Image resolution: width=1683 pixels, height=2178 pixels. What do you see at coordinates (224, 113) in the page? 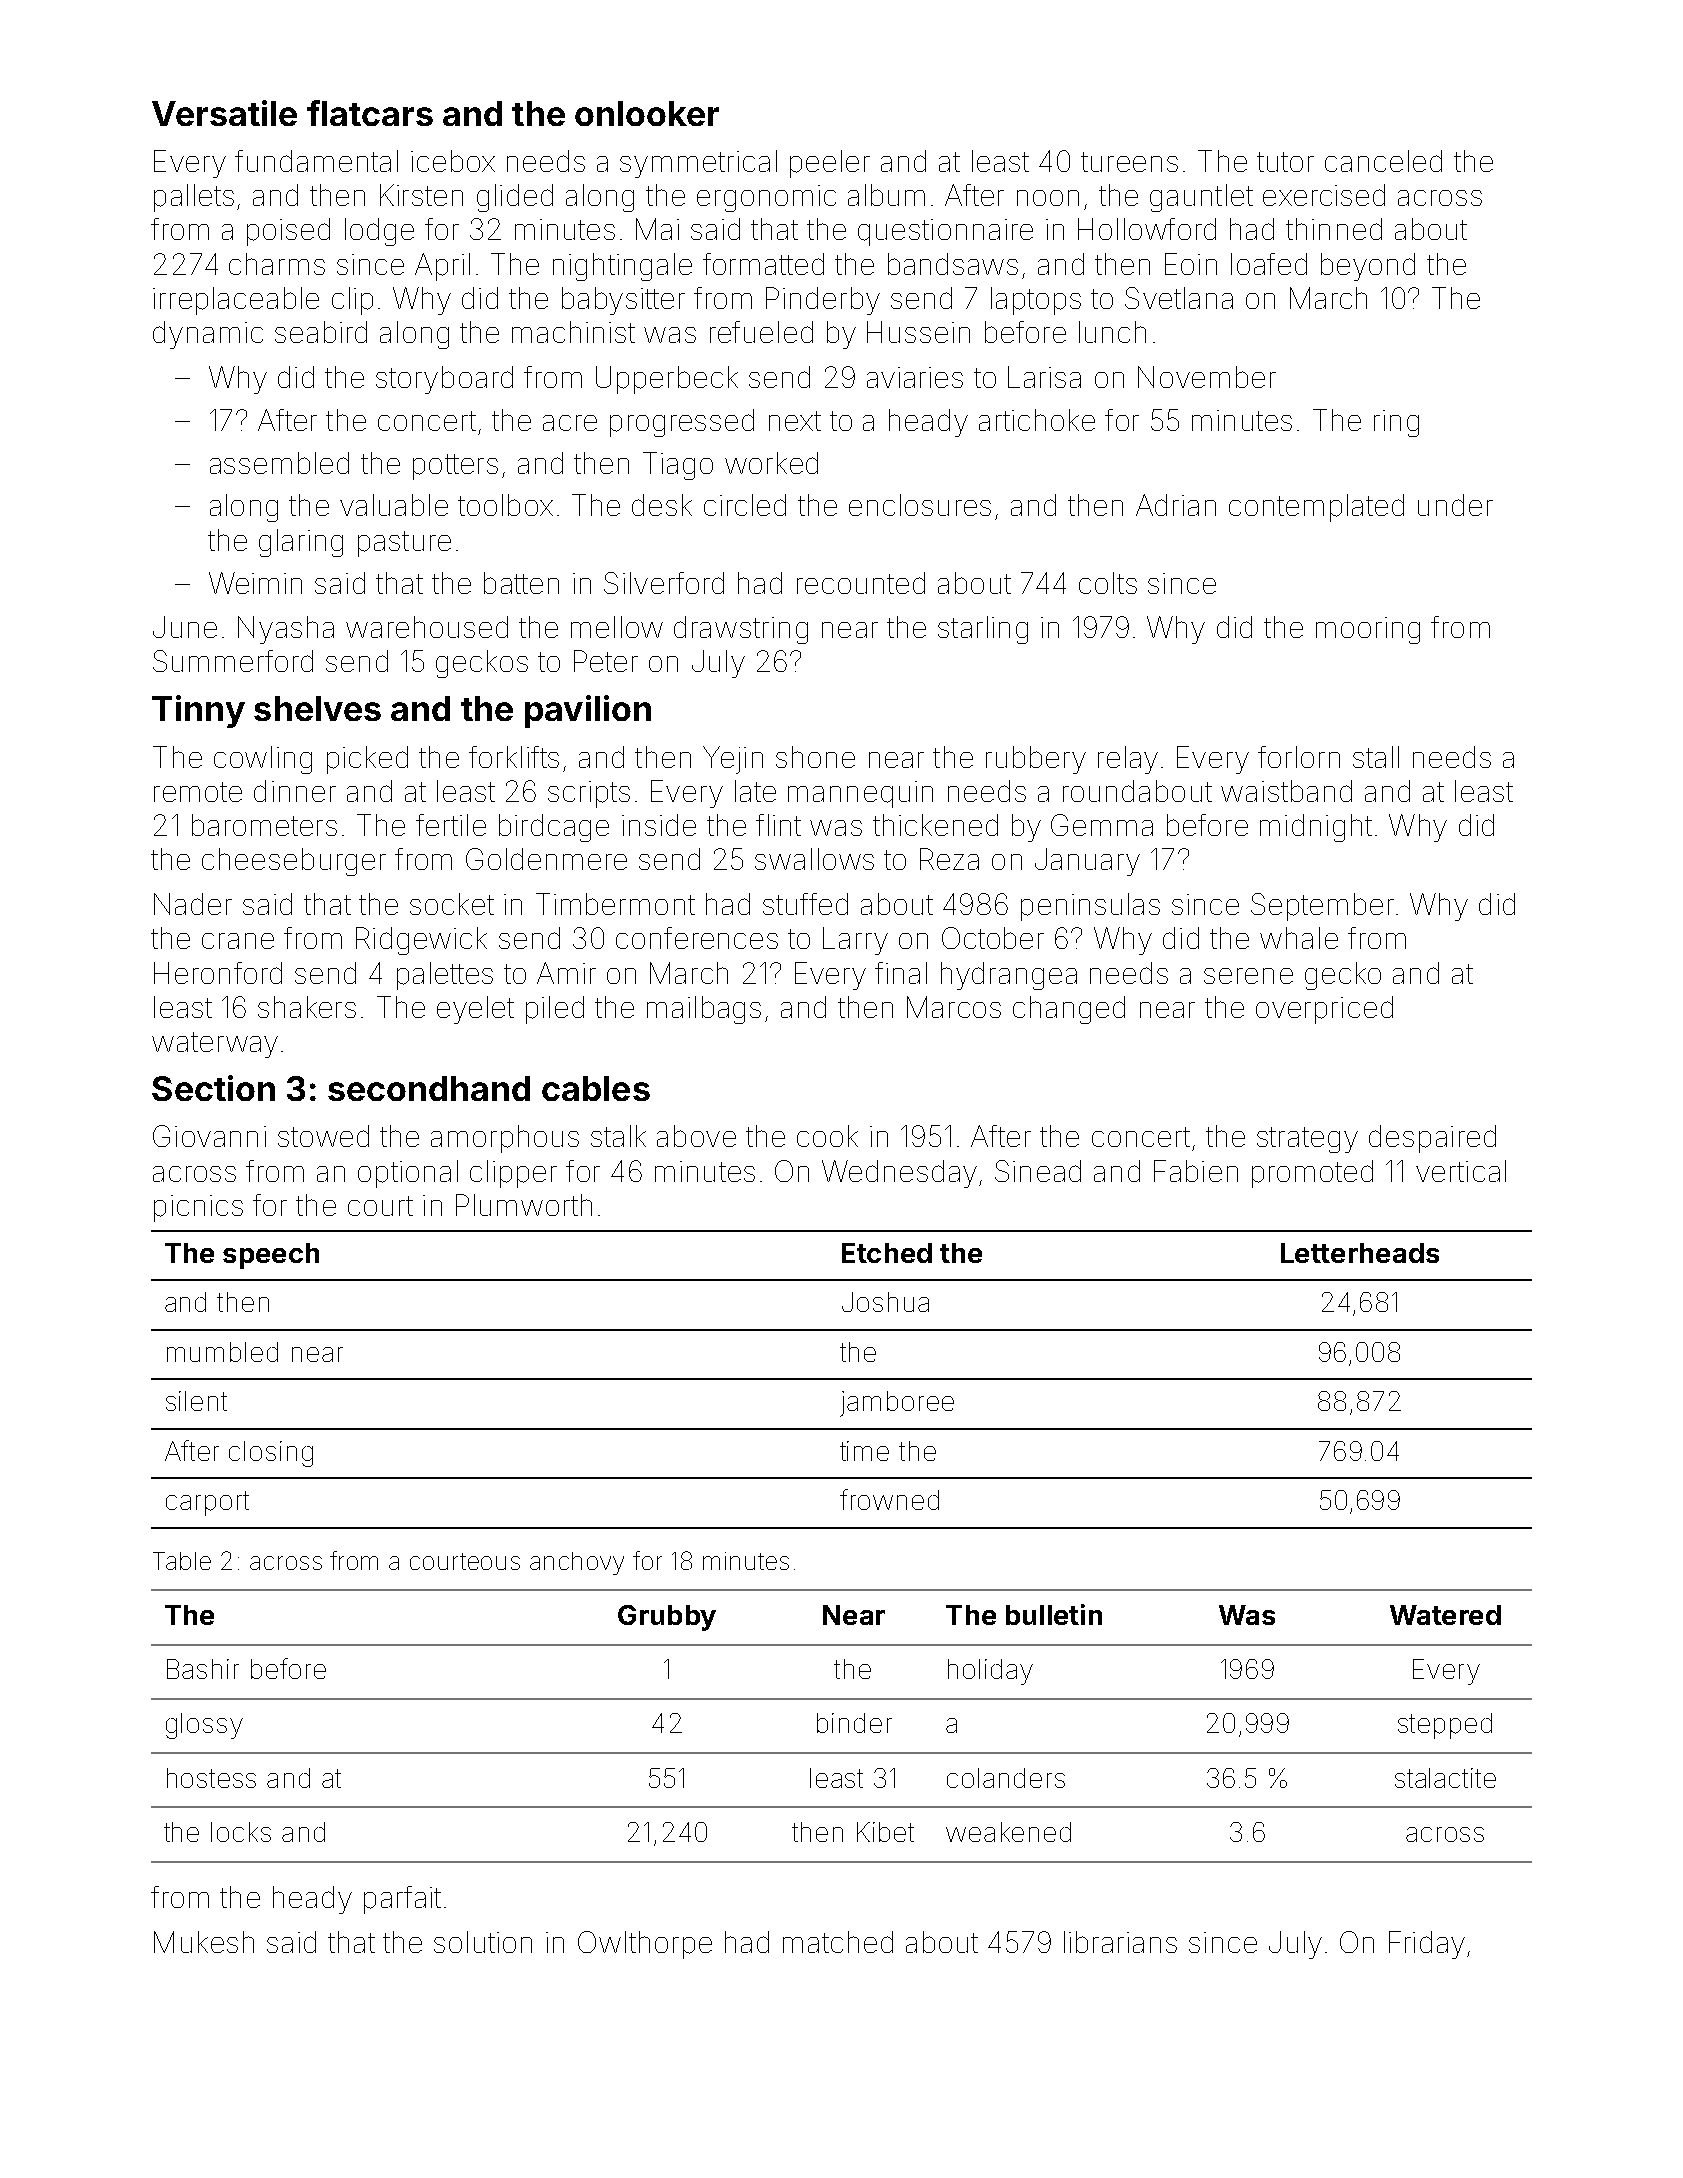
I see `Versatile` at bounding box center [224, 113].
